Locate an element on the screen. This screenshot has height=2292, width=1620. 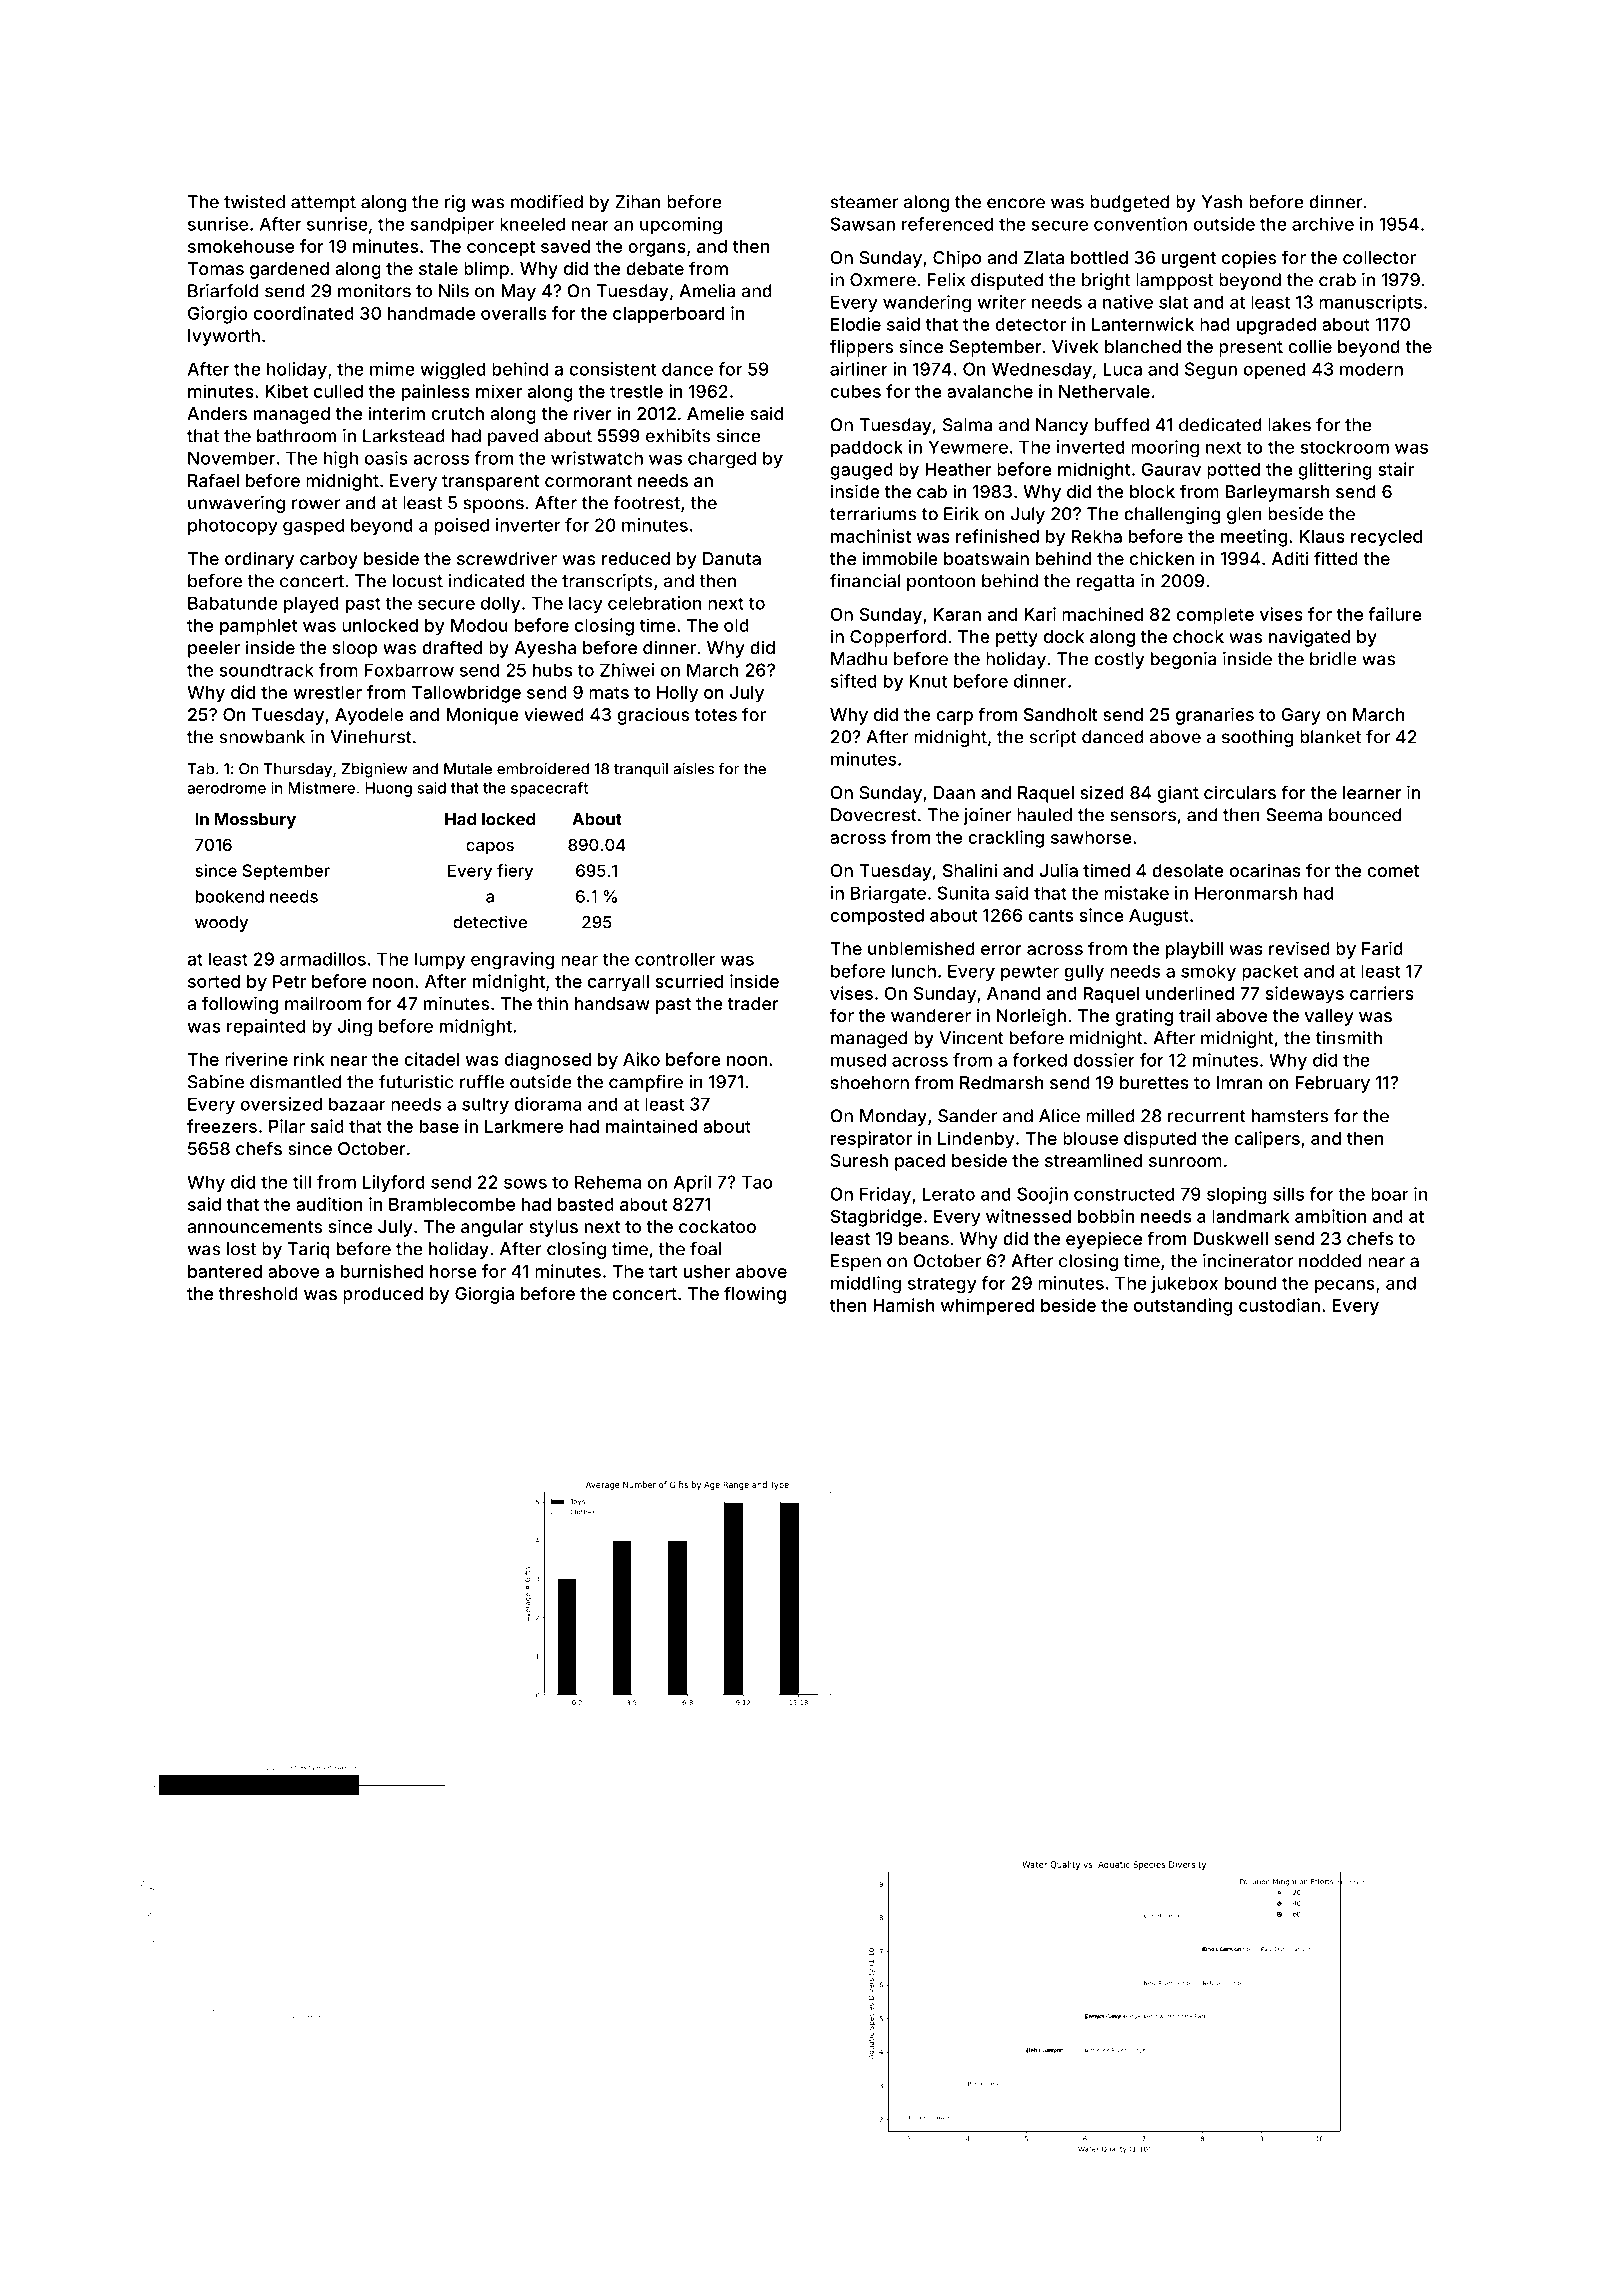
produced is located at coordinates (383, 1295).
